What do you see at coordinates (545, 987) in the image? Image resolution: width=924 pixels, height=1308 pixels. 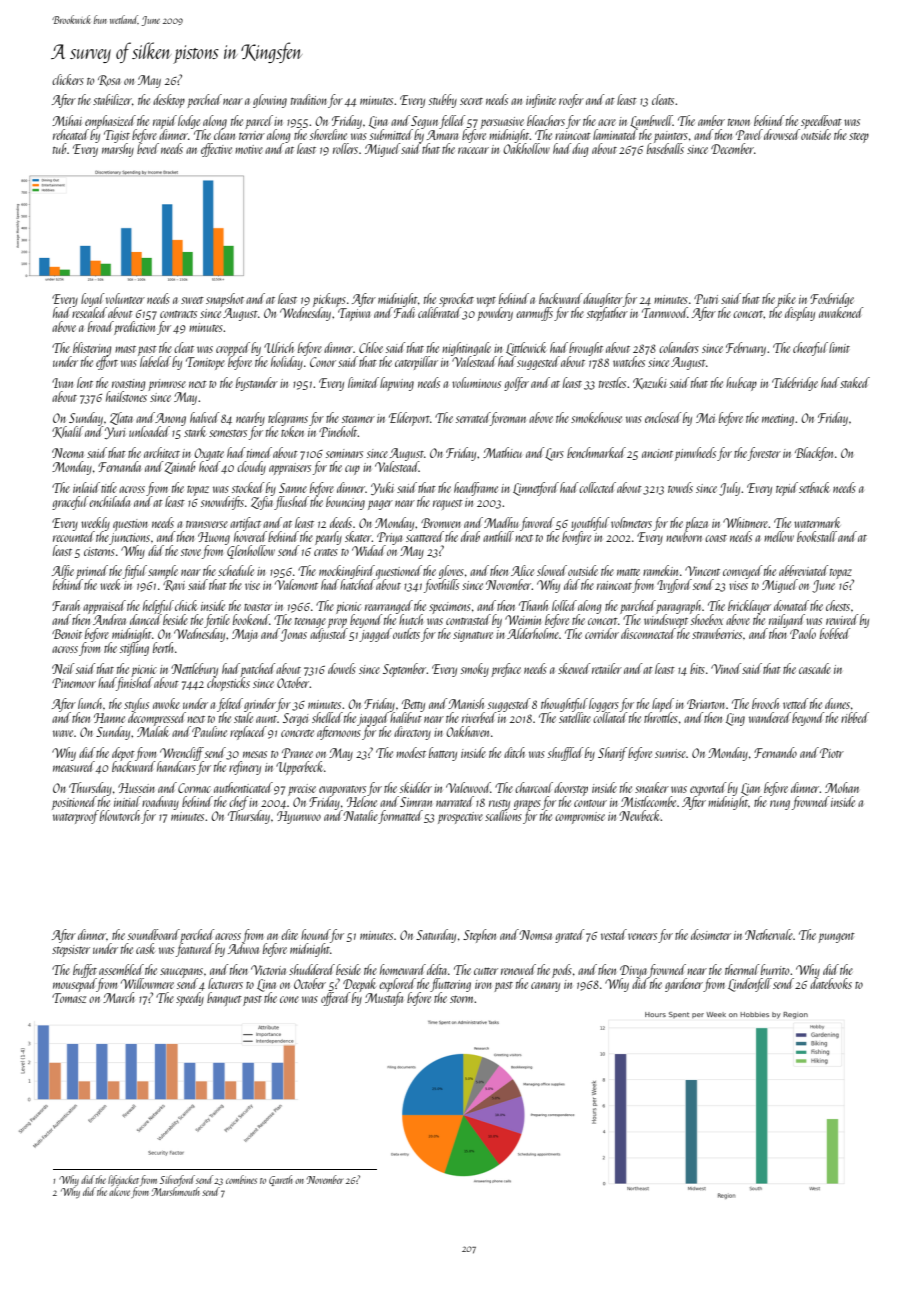 I see `canary` at bounding box center [545, 987].
